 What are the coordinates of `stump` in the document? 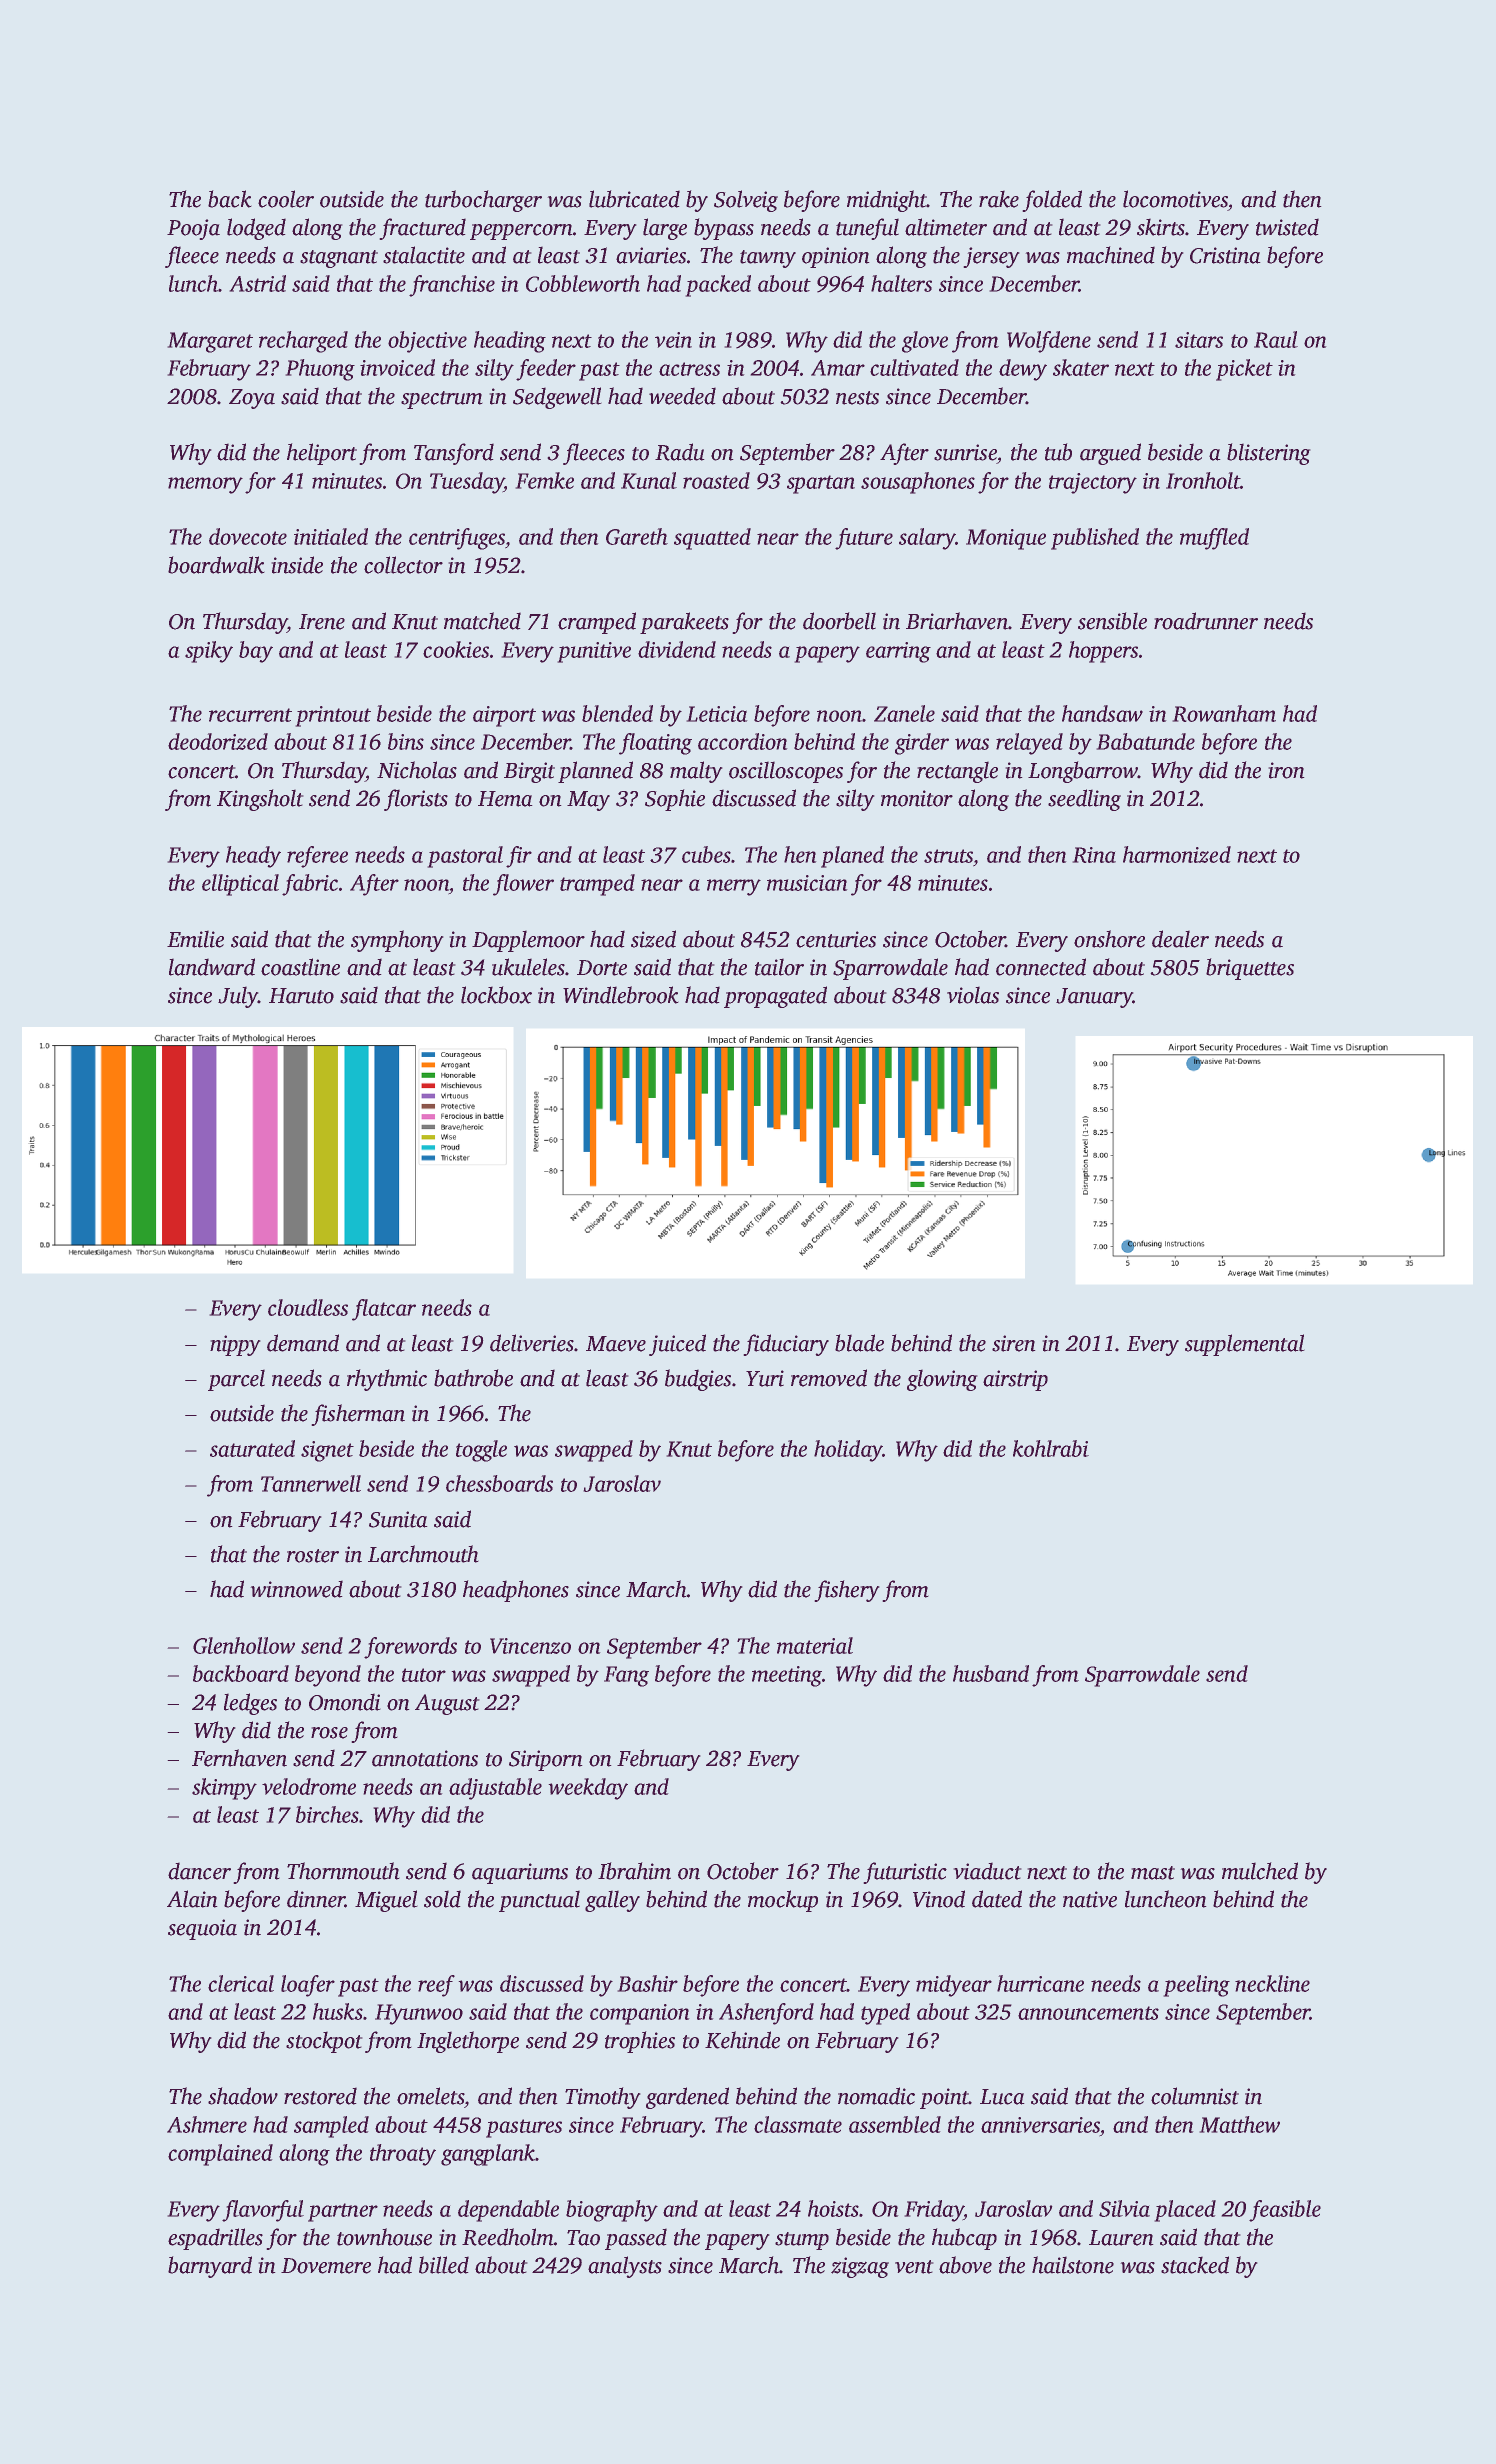 It's located at (802, 2241).
